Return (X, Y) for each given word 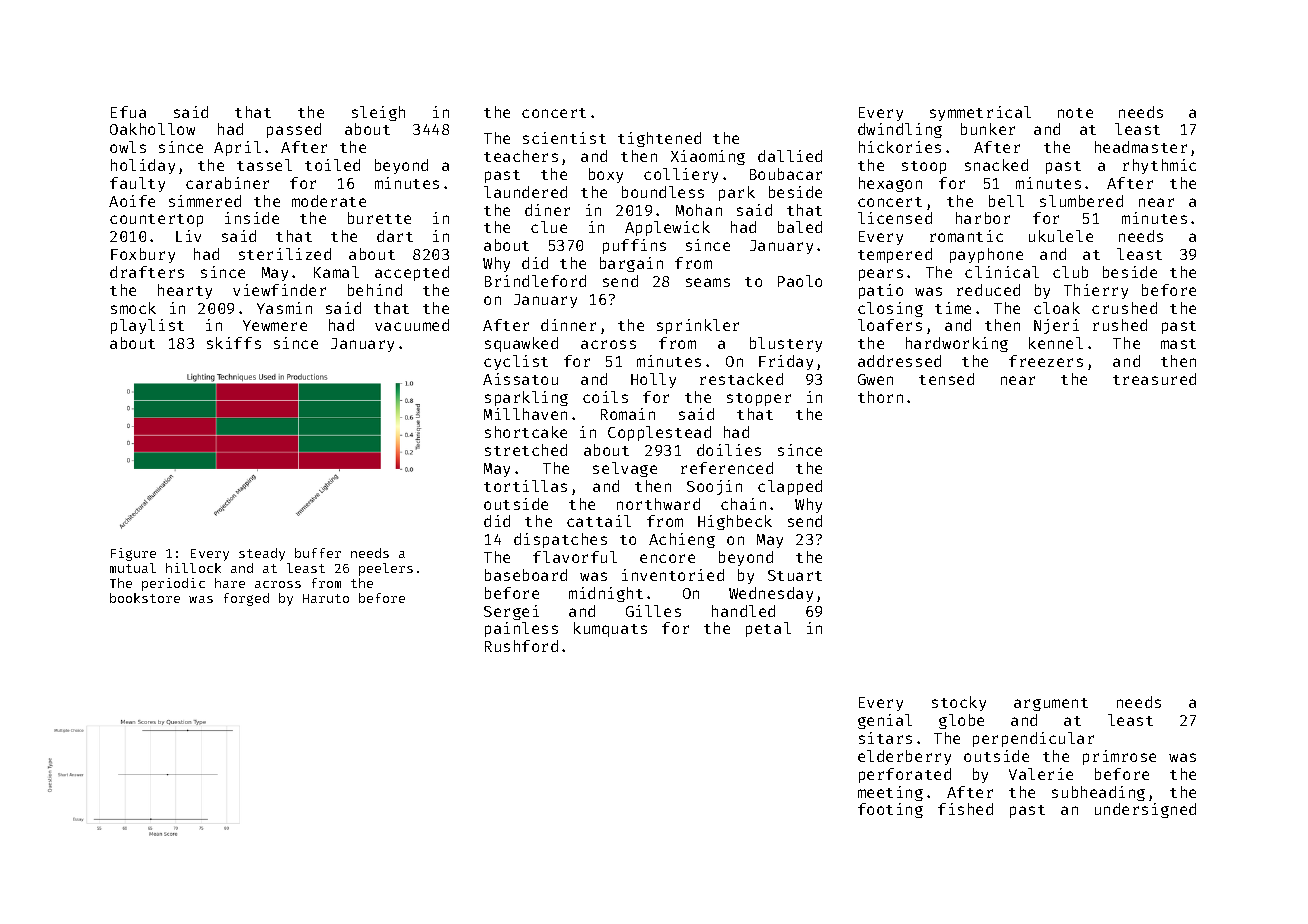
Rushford (521, 646)
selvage (625, 469)
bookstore (145, 598)
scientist (564, 138)
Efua (128, 112)
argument (1051, 704)
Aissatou (520, 379)
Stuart (795, 575)
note (1075, 113)
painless (521, 629)
